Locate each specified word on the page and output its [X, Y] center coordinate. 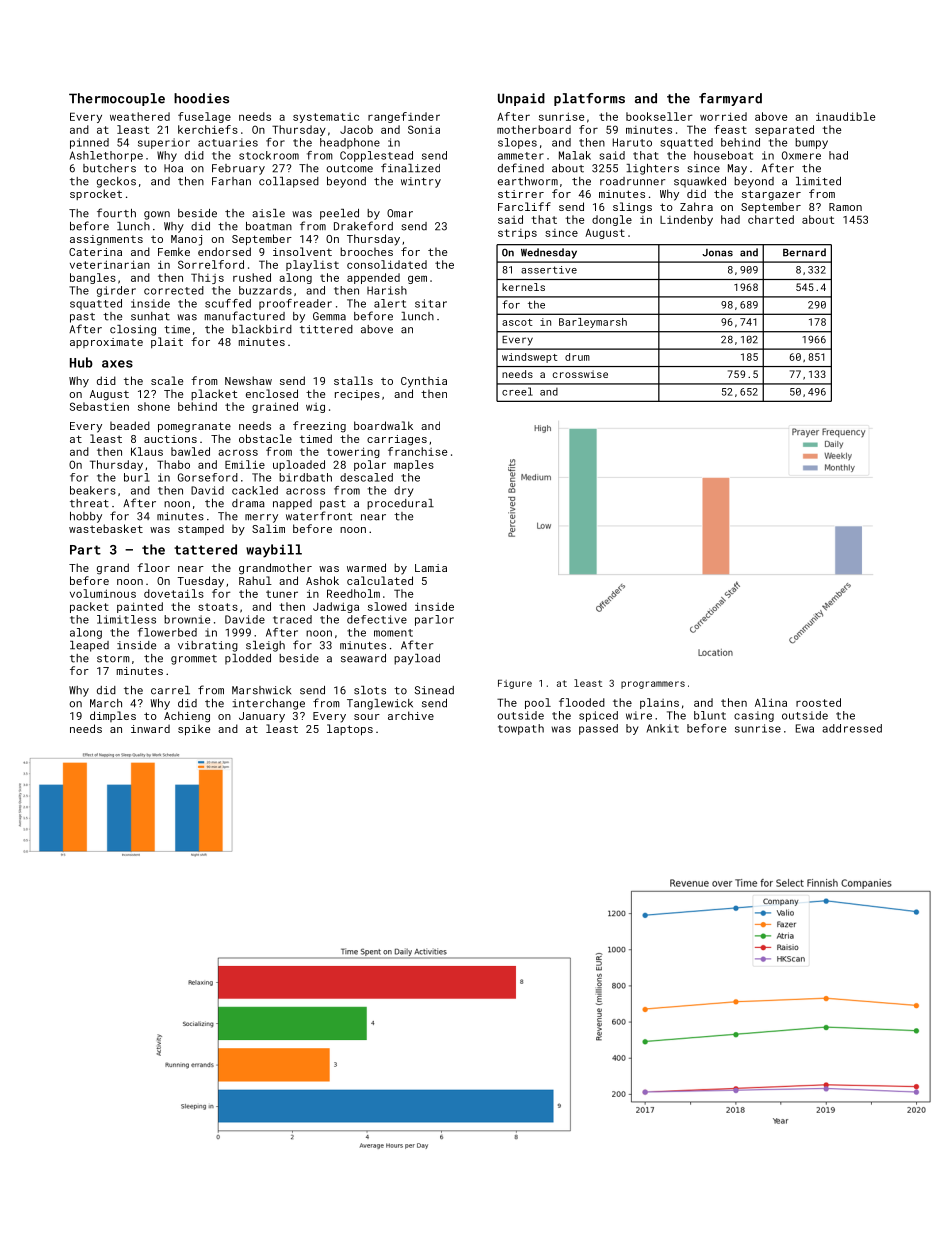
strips [517, 234]
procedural [400, 504]
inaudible [845, 116]
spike [194, 730]
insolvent [302, 251]
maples [414, 465]
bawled [190, 451]
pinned [89, 143]
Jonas [717, 253]
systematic [326, 118]
